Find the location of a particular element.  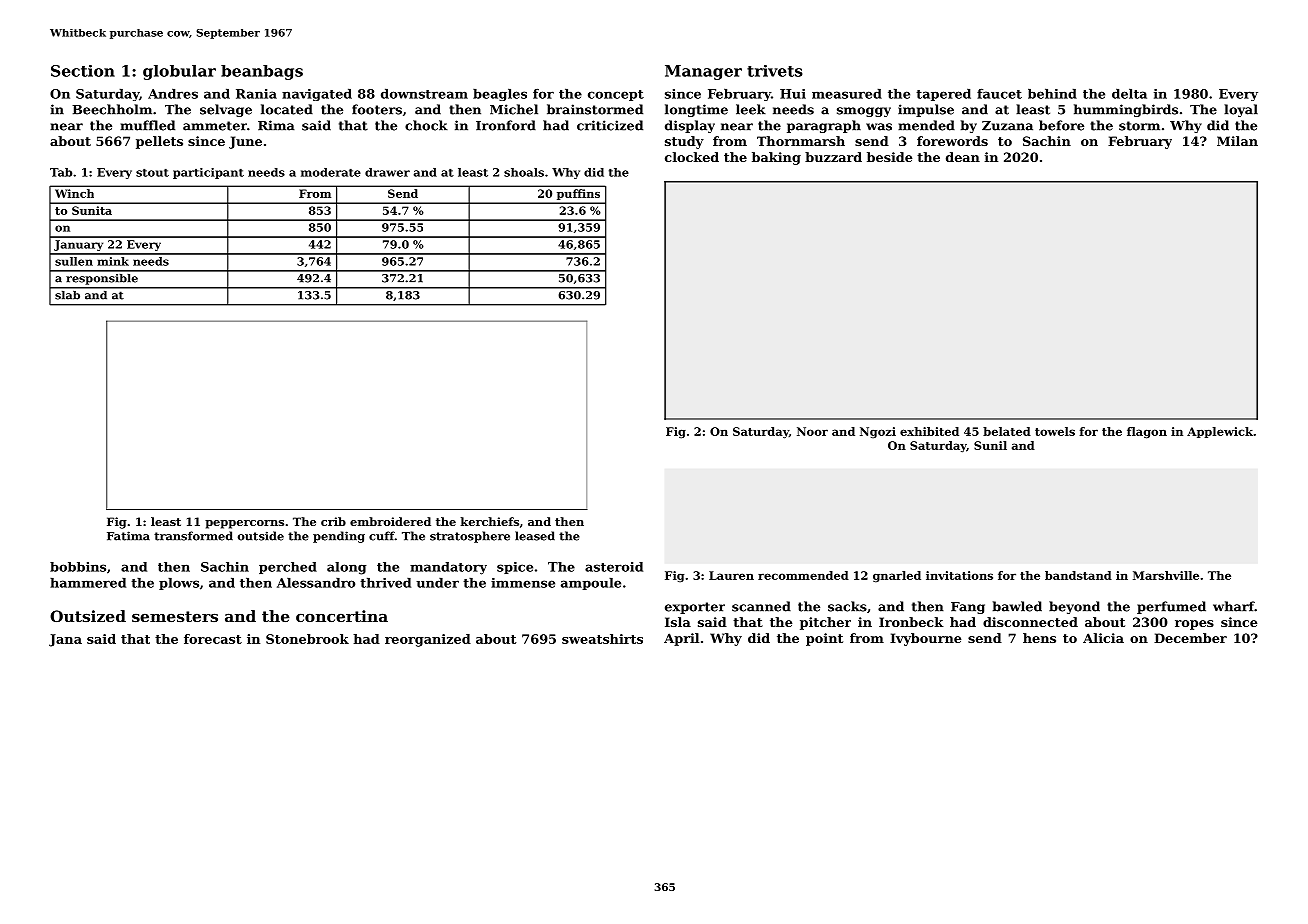

trivets is located at coordinates (775, 71).
